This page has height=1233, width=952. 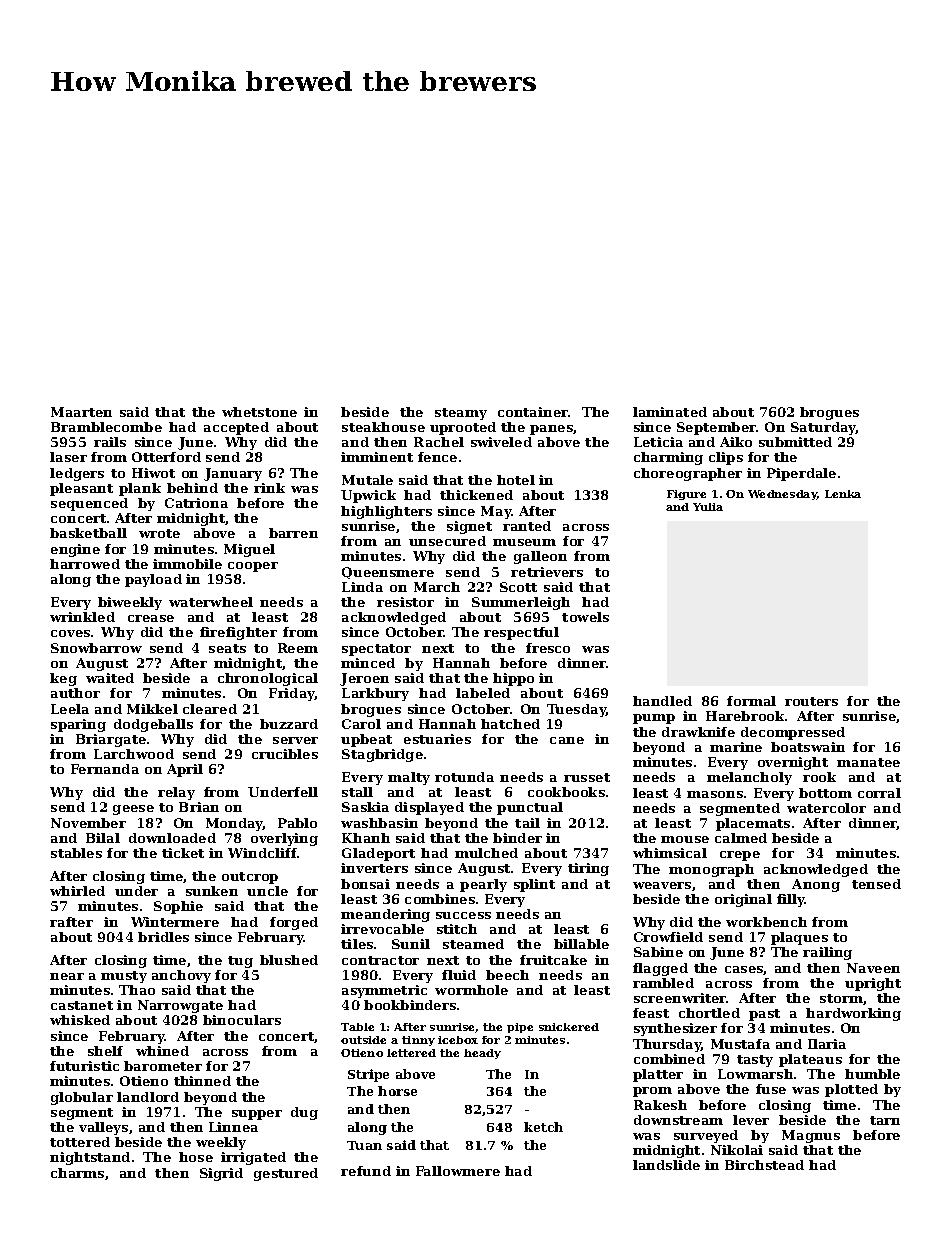 I want to click on heady, so click(x=482, y=1054).
